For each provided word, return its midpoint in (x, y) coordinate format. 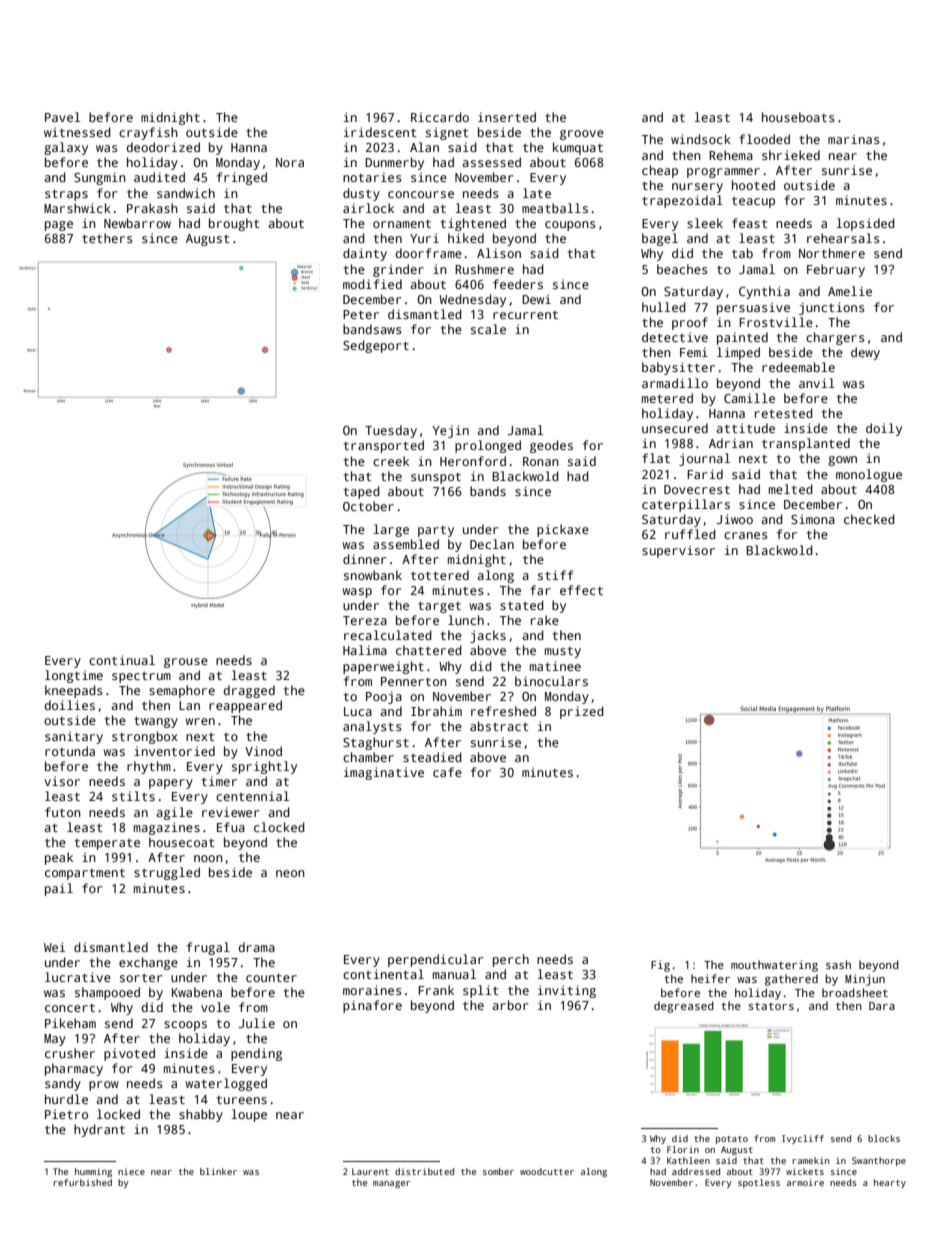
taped (362, 492)
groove (582, 135)
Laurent (370, 1171)
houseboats (798, 117)
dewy (865, 353)
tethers (107, 238)
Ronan (541, 461)
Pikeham (70, 1023)
